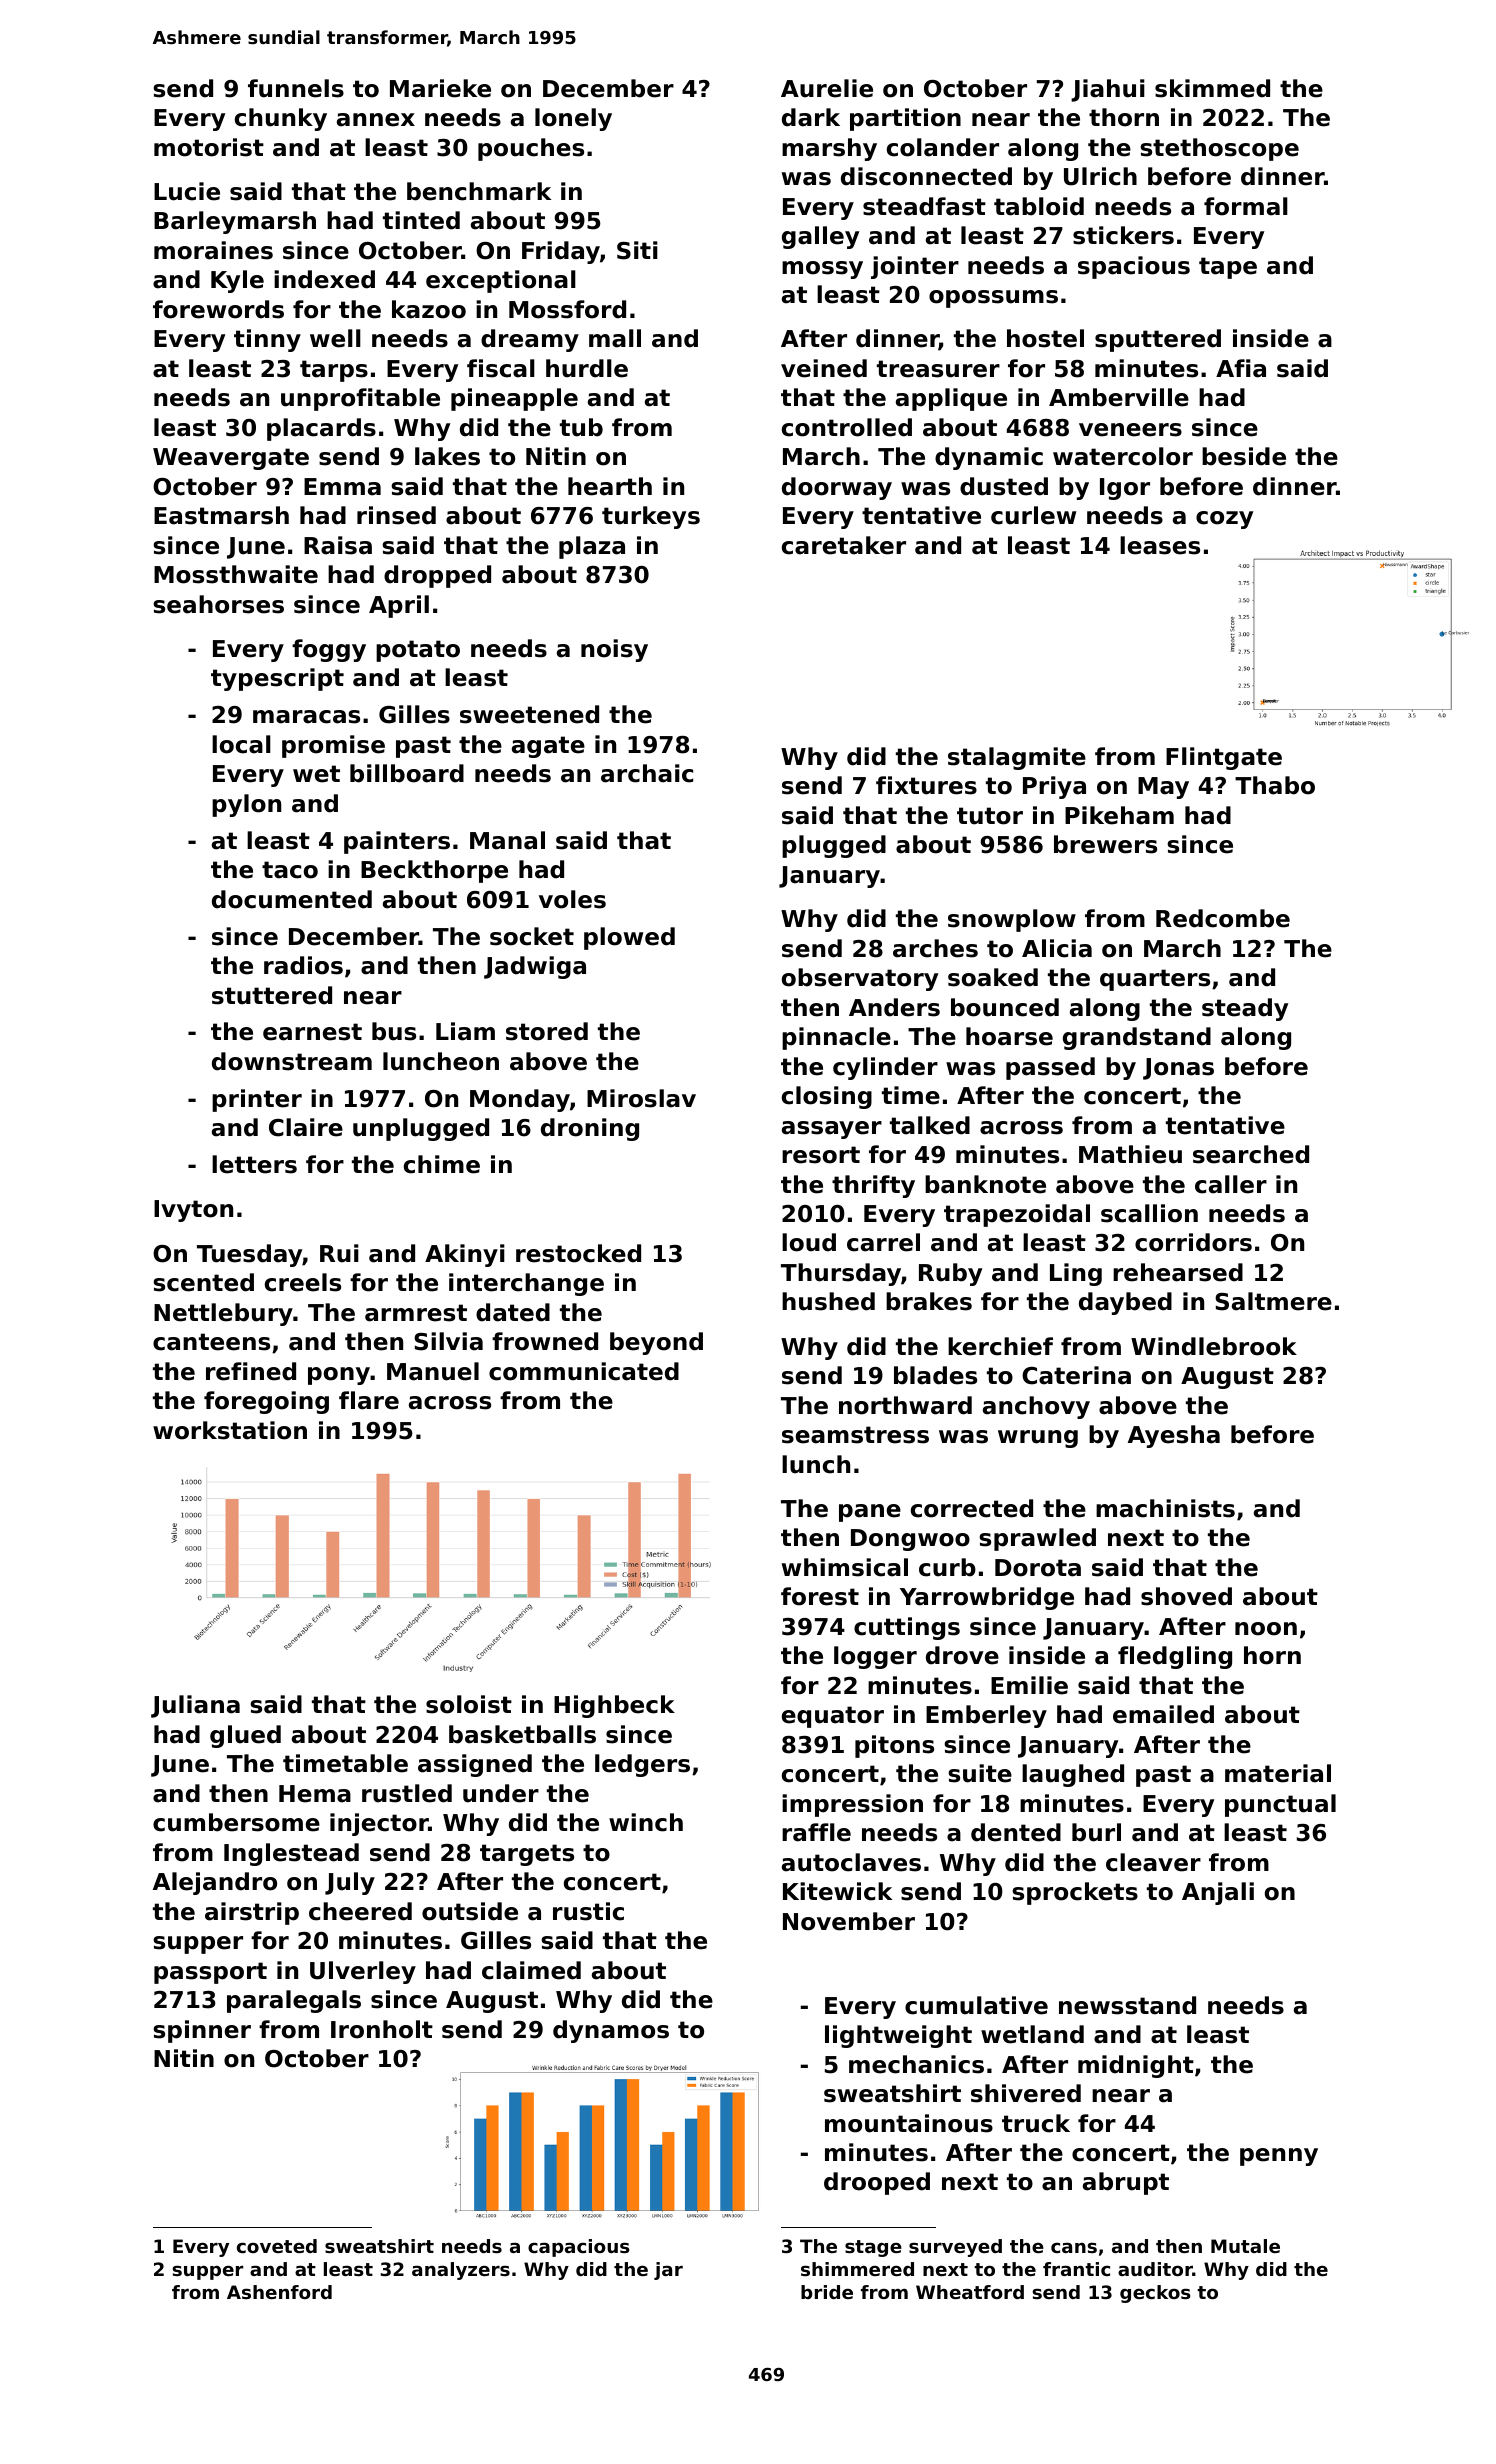 This document has width=1496, height=2464. Describe the element at coordinates (461, 2271) in the document. I see `analyzers` at that location.
